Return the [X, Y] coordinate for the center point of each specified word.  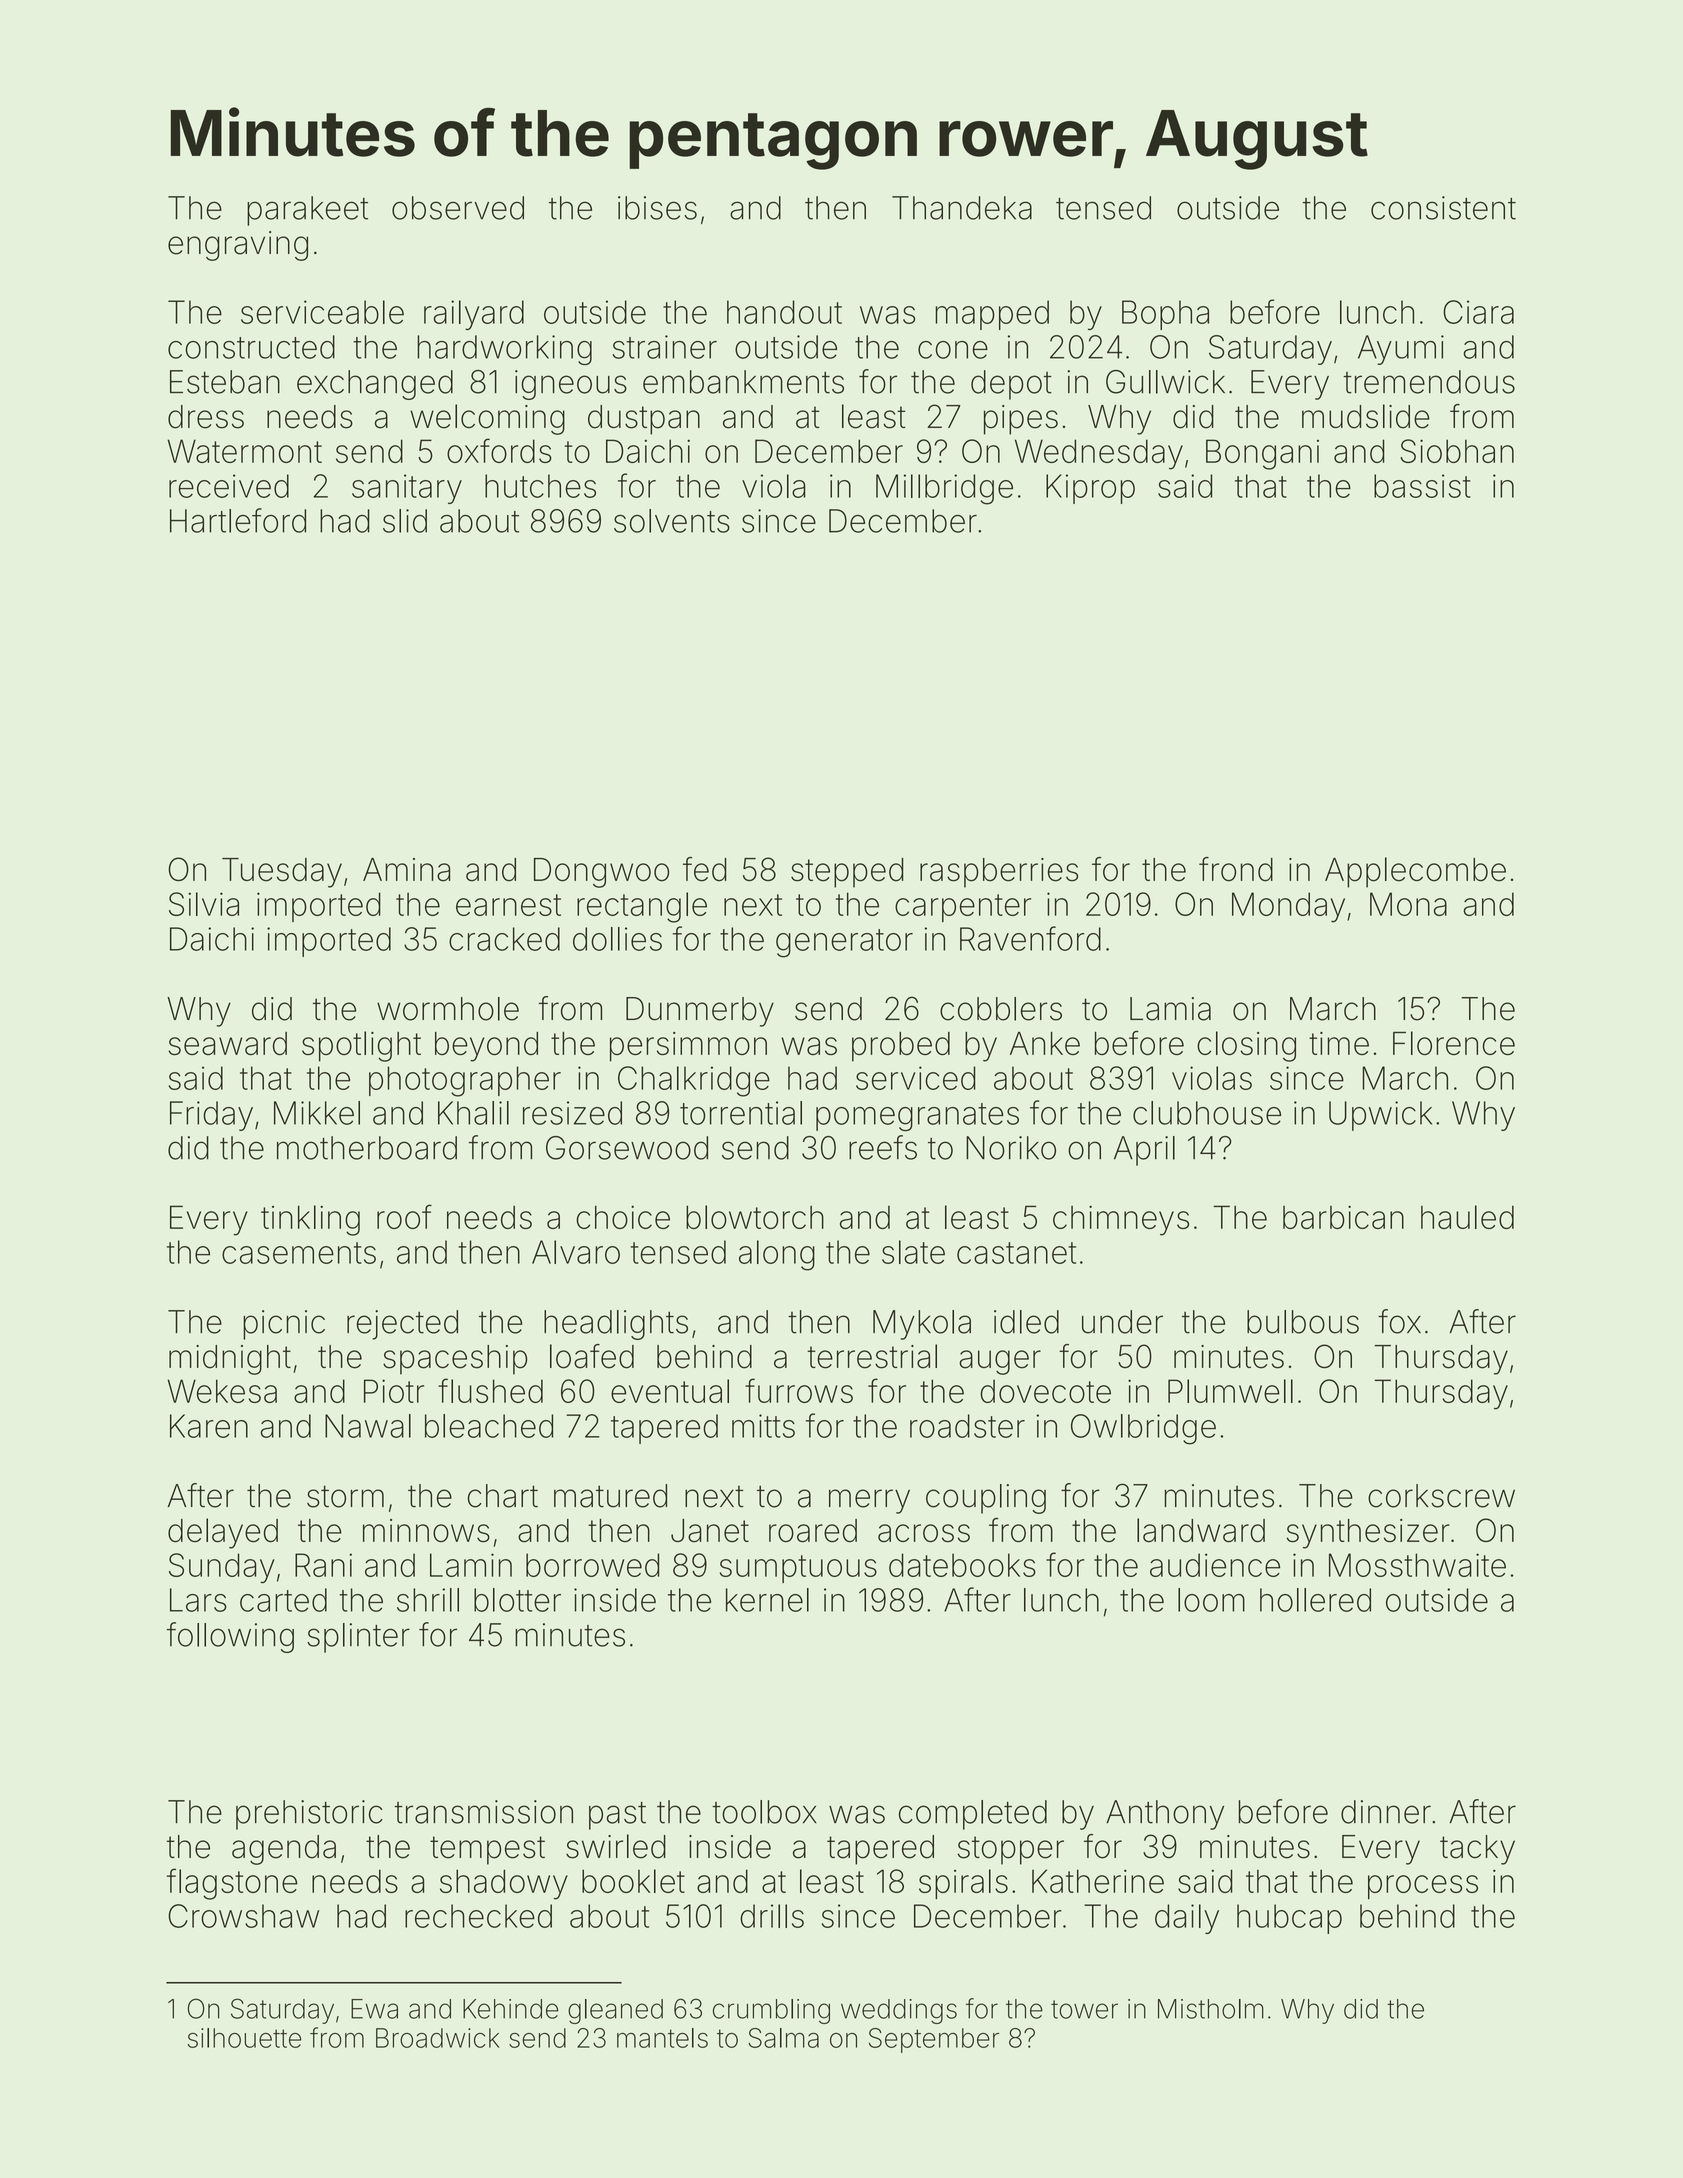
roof [404, 1216]
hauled [1467, 1217]
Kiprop [1090, 489]
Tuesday [282, 873]
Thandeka [962, 208]
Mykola [922, 1325]
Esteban [225, 382]
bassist [1422, 486]
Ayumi [1401, 350]
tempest [487, 1850]
